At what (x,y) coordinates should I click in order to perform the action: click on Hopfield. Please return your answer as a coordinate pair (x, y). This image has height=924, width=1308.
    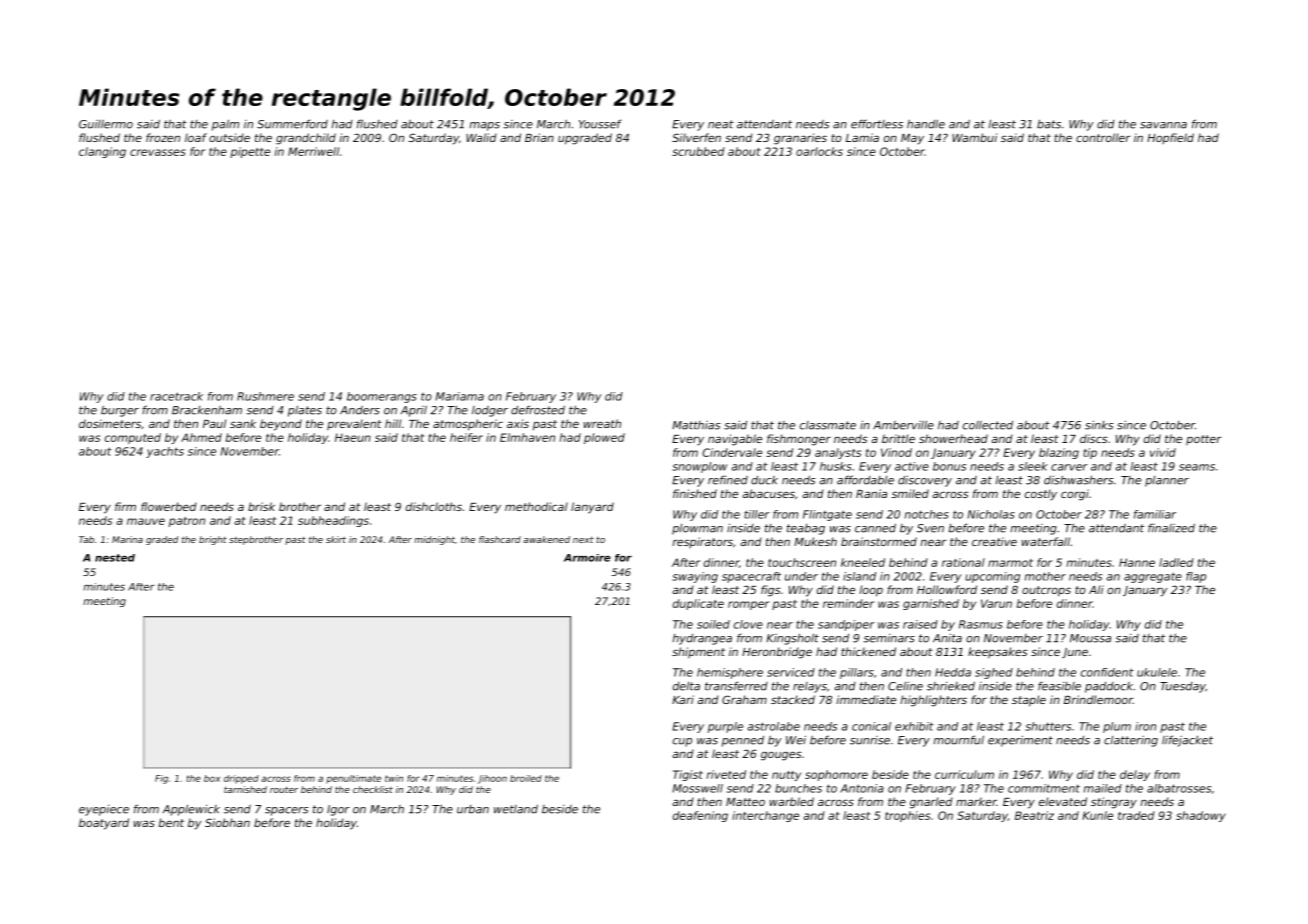
    Looking at the image, I should click on (1170, 138).
